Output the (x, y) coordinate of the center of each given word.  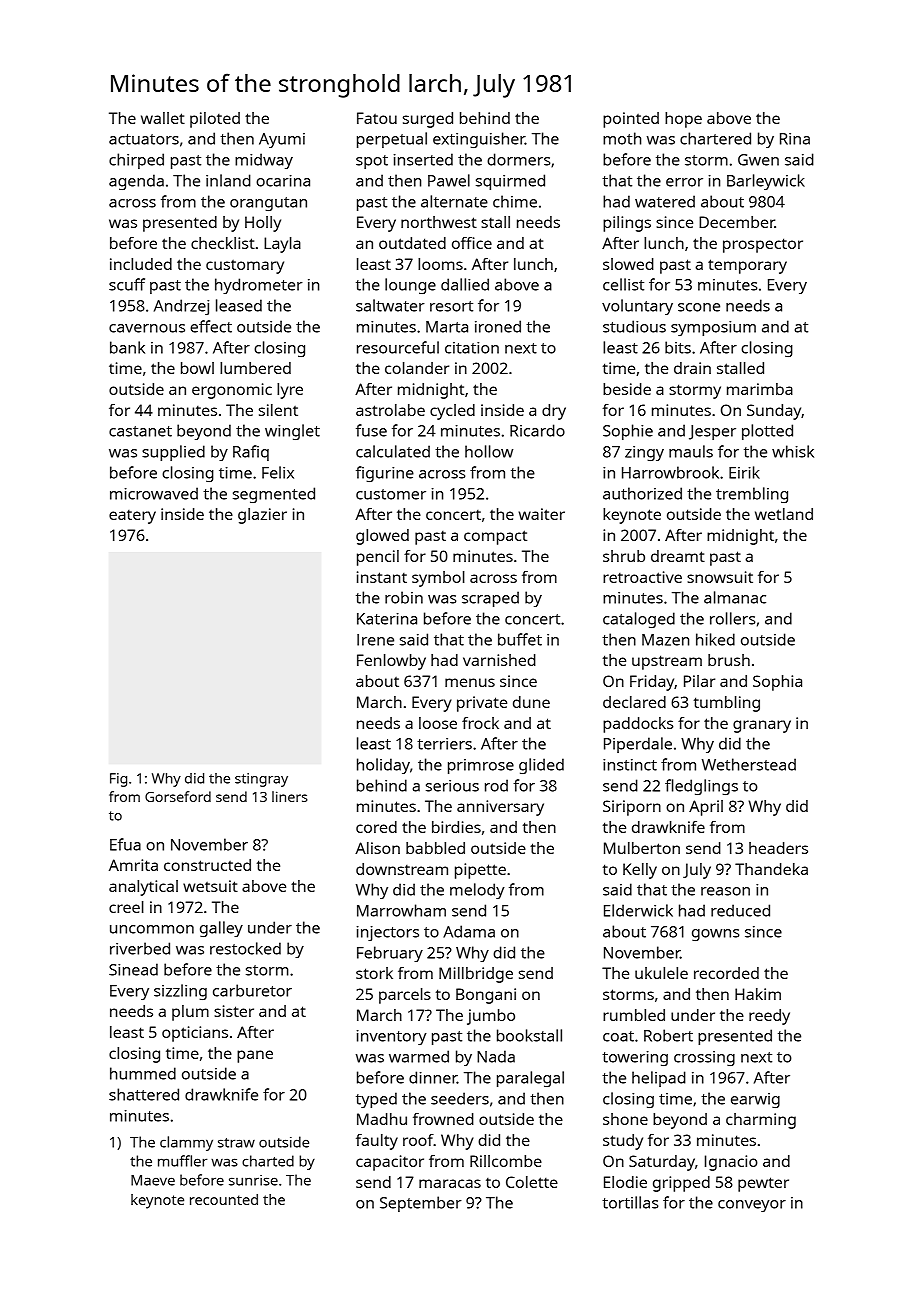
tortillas (630, 1202)
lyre (290, 391)
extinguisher (479, 140)
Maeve (153, 1180)
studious (634, 326)
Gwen (758, 160)
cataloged (639, 620)
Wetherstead (749, 764)
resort (451, 306)
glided (541, 766)
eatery (132, 517)
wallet (163, 118)
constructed (207, 865)
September (421, 1204)
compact (495, 537)
